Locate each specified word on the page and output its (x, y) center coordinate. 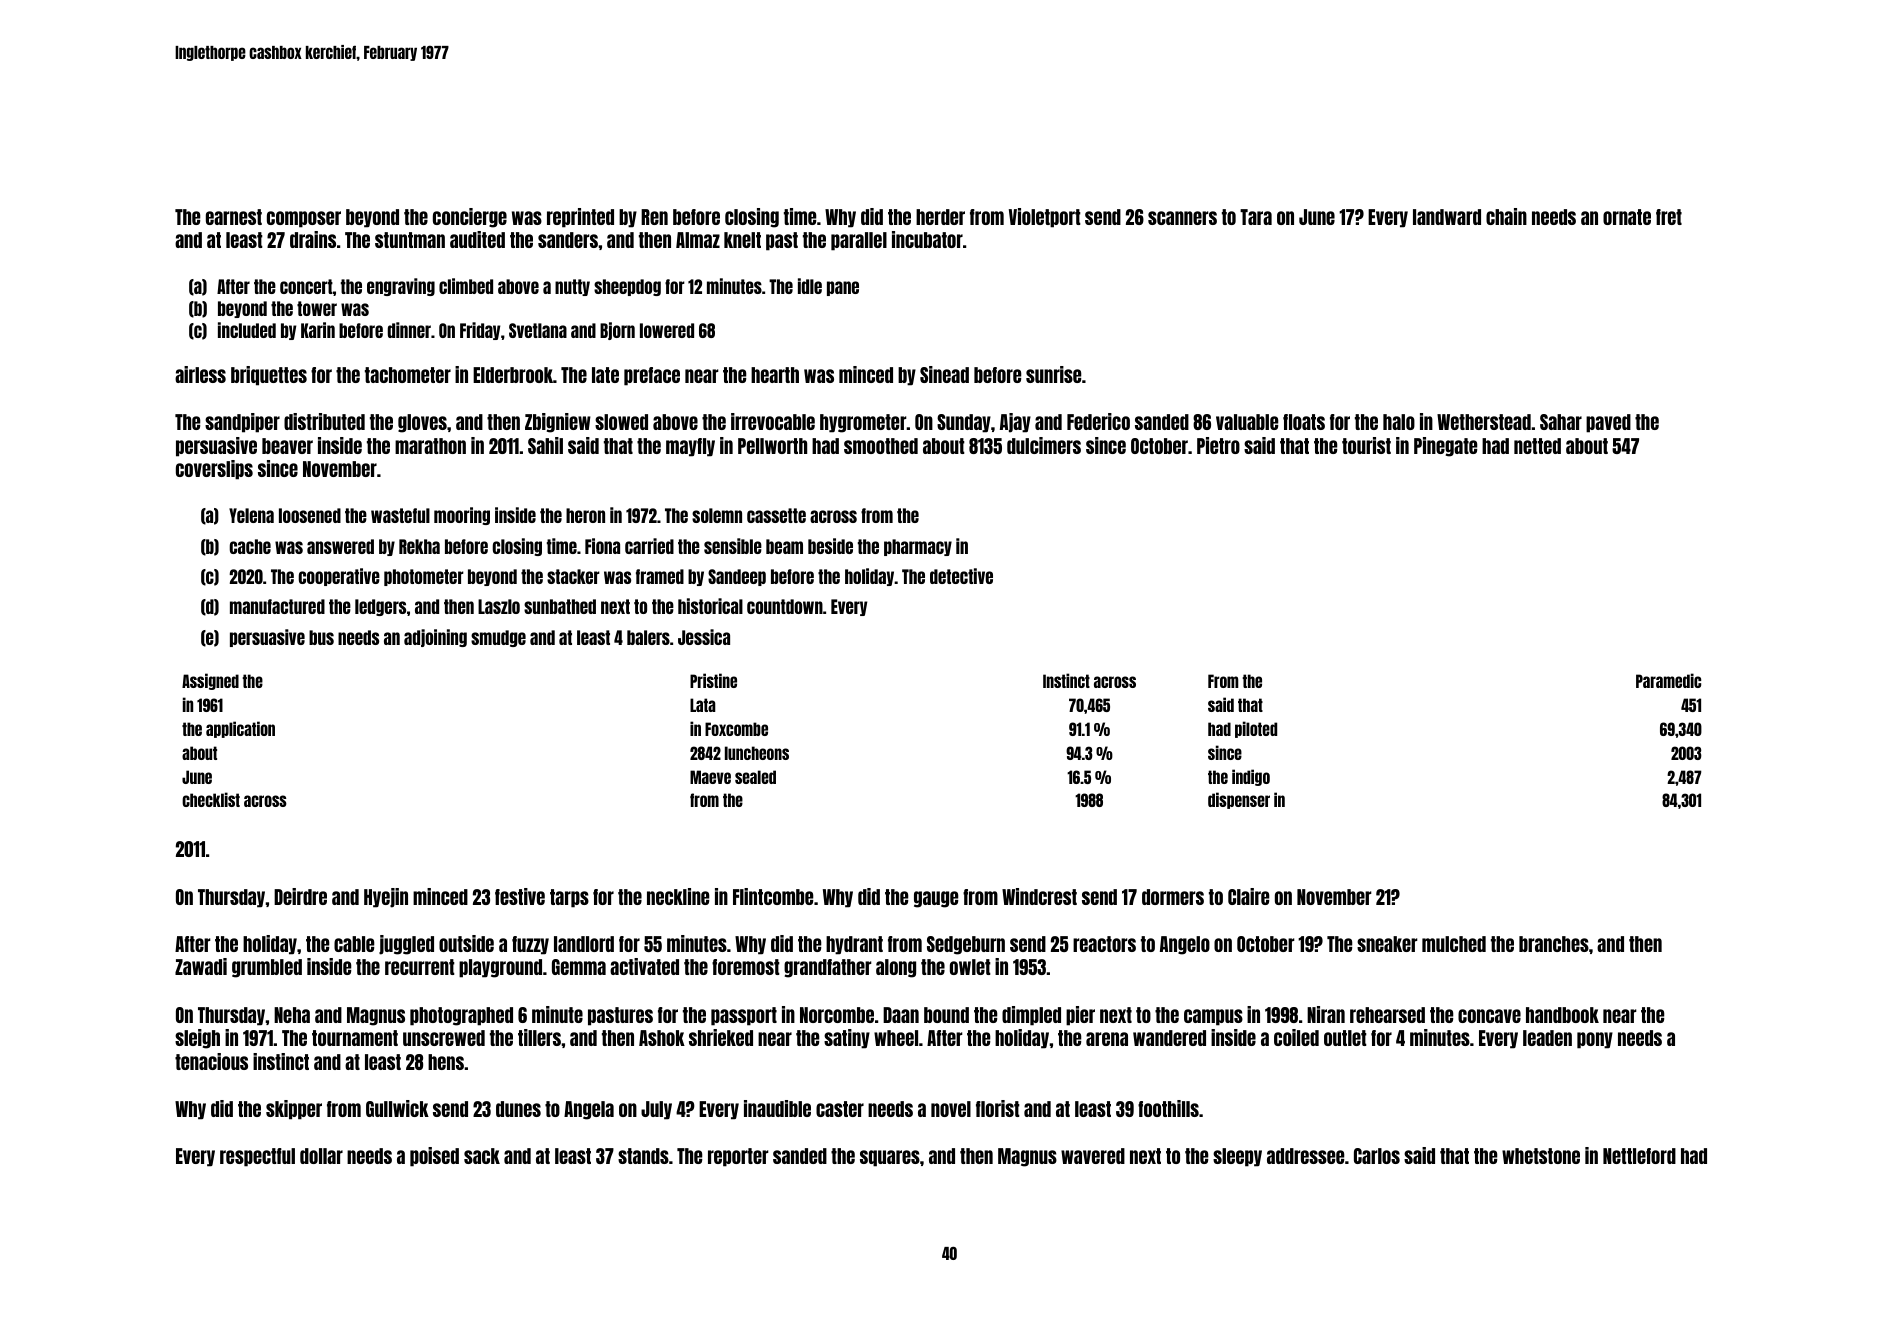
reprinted (580, 218)
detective (961, 576)
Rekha (419, 546)
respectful (257, 1157)
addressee (1305, 1156)
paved (1608, 423)
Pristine (713, 680)
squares (890, 1158)
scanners (1182, 218)
